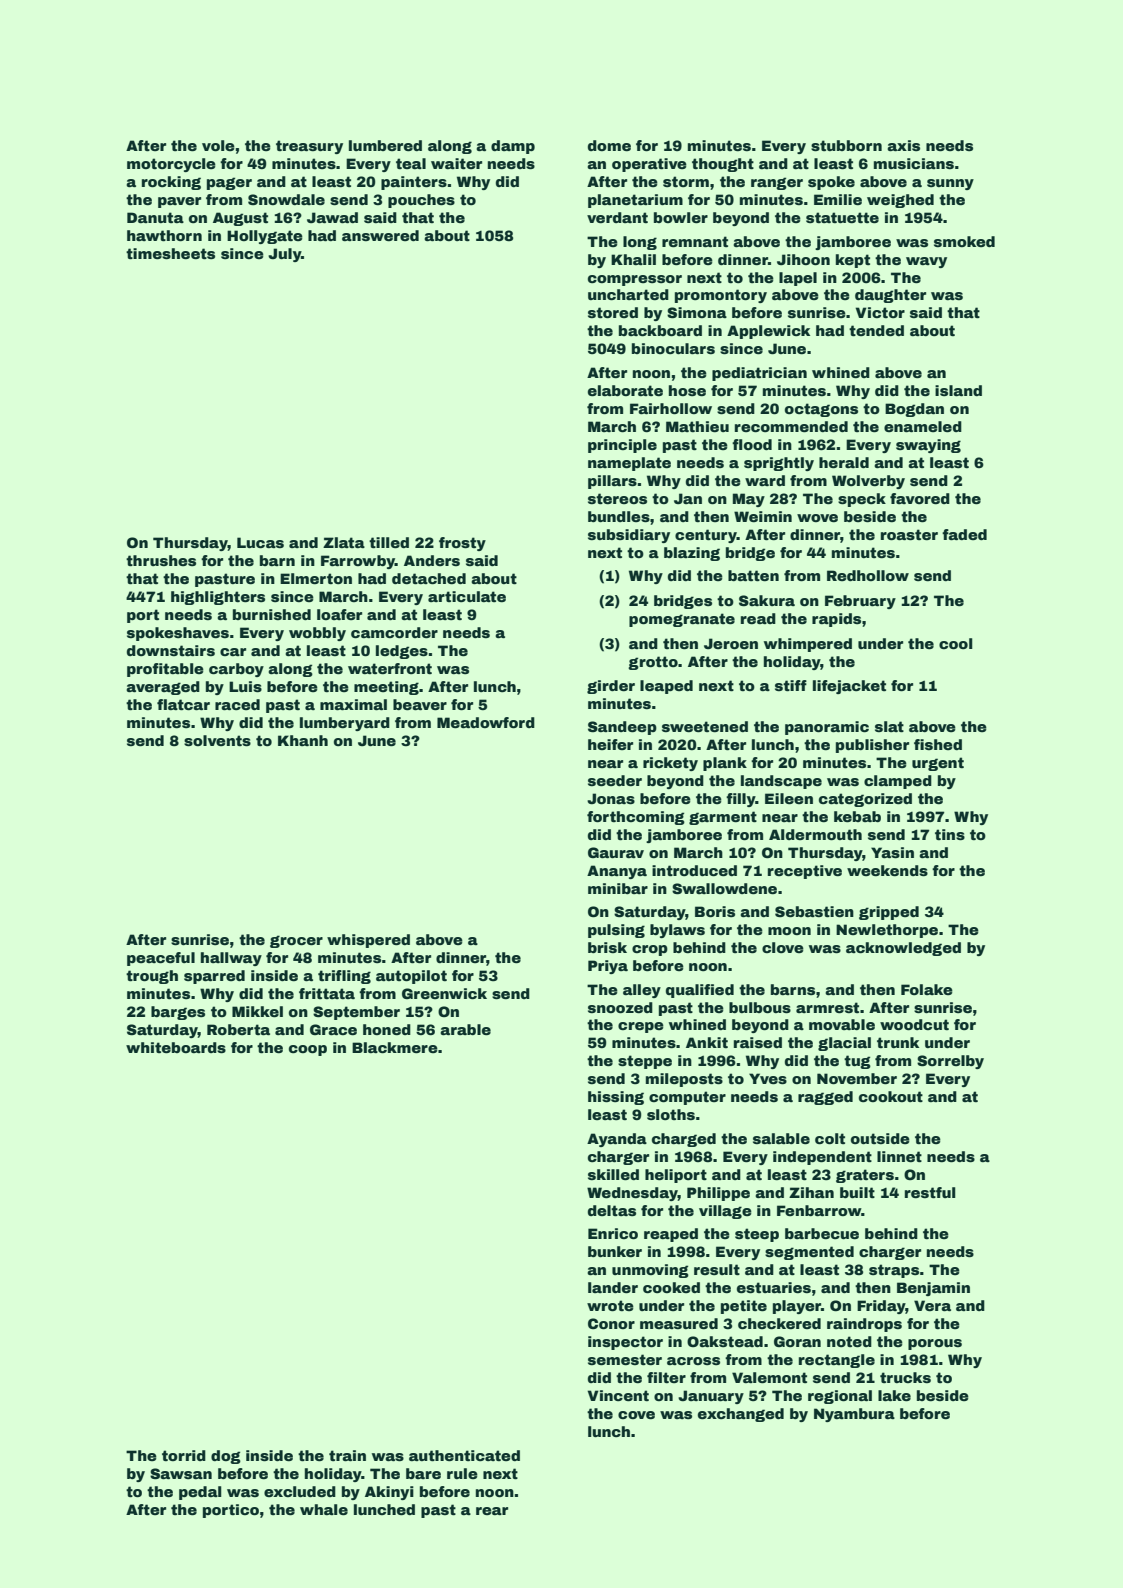  What do you see at coordinates (171, 165) in the image?
I see `motorcycle` at bounding box center [171, 165].
